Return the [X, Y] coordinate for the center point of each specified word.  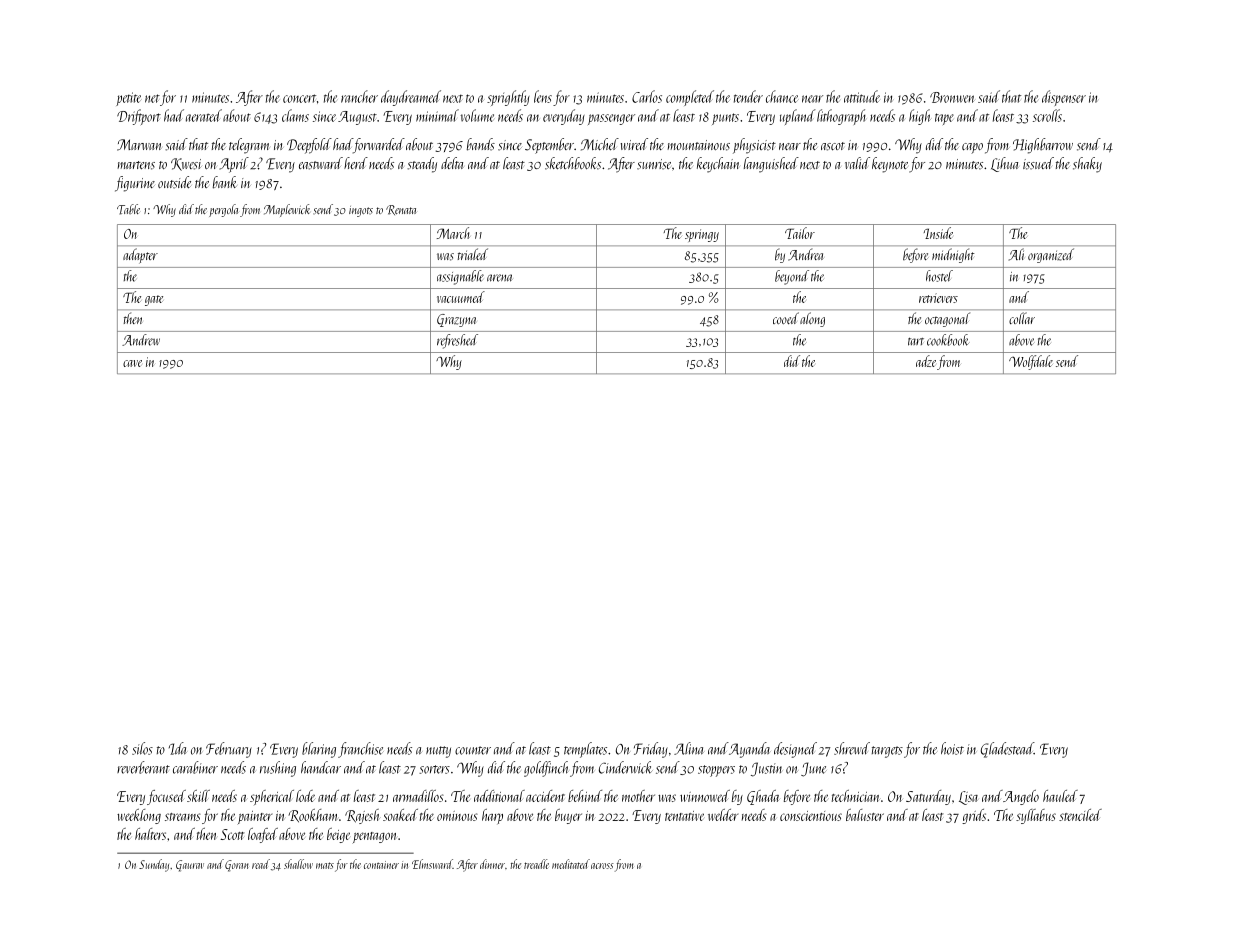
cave [132, 363]
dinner [492, 864]
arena [500, 278]
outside [174, 182]
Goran [237, 866]
